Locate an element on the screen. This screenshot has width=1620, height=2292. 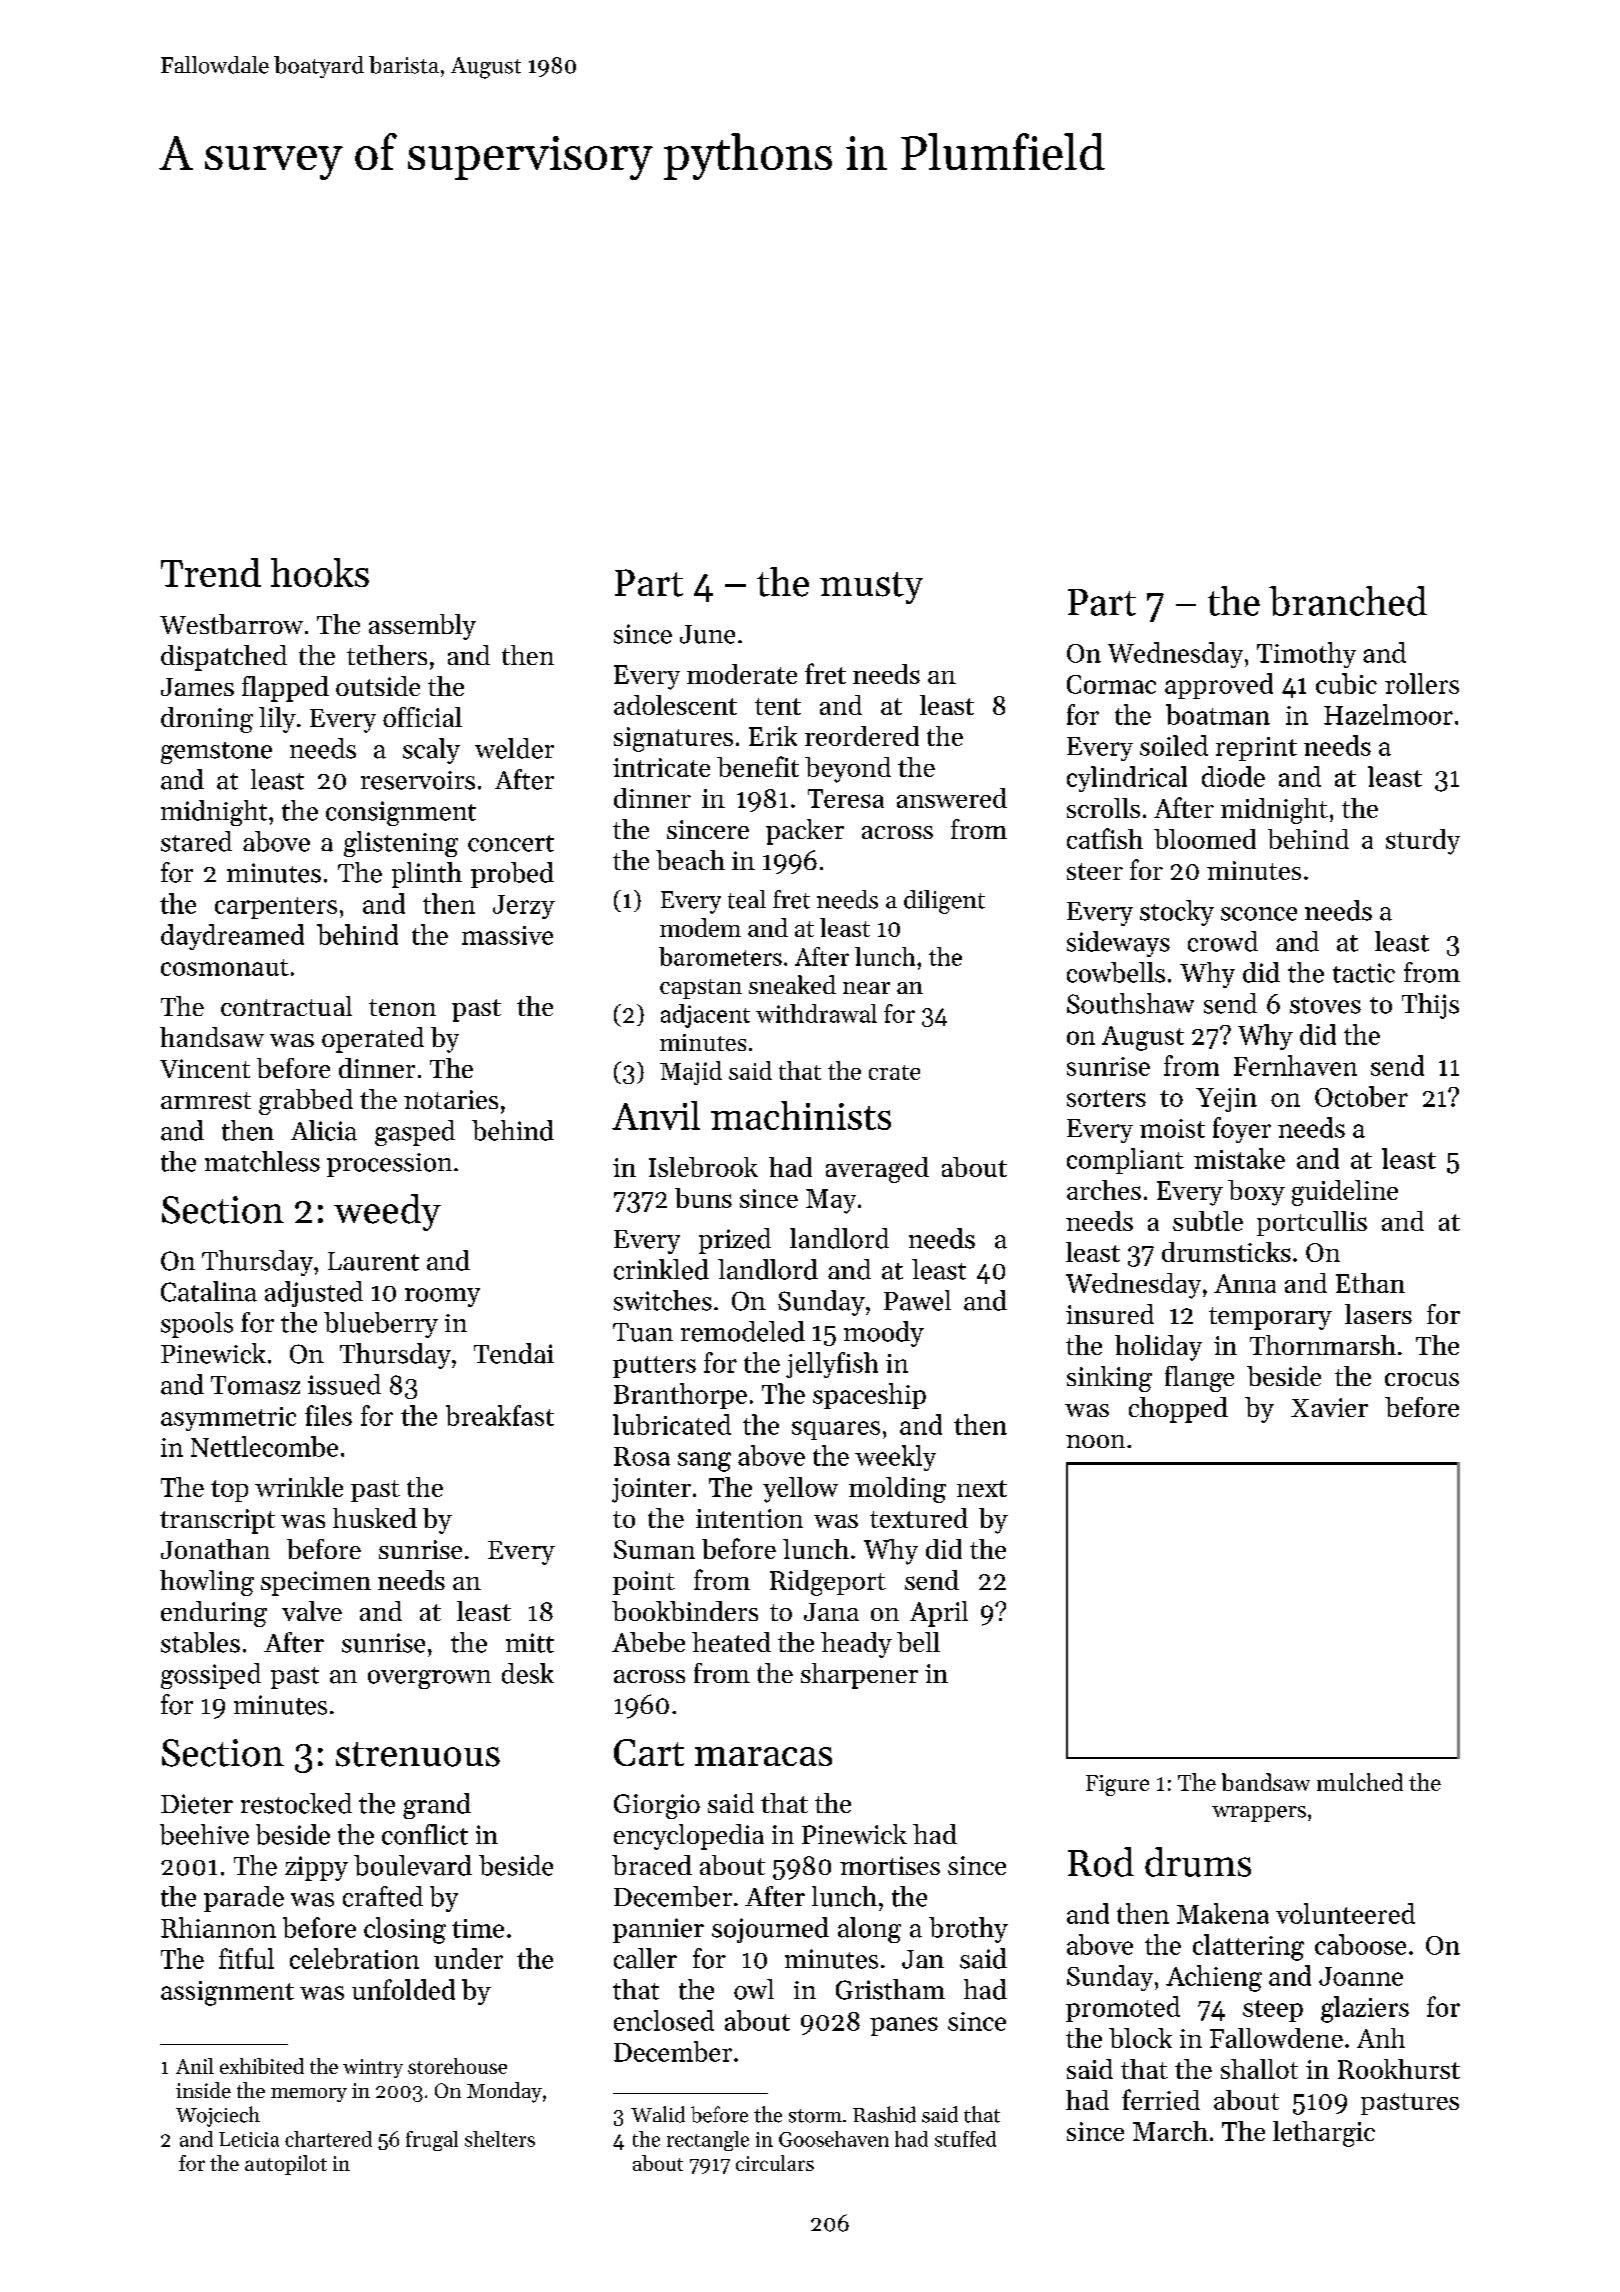
sojourned is located at coordinates (770, 1930).
